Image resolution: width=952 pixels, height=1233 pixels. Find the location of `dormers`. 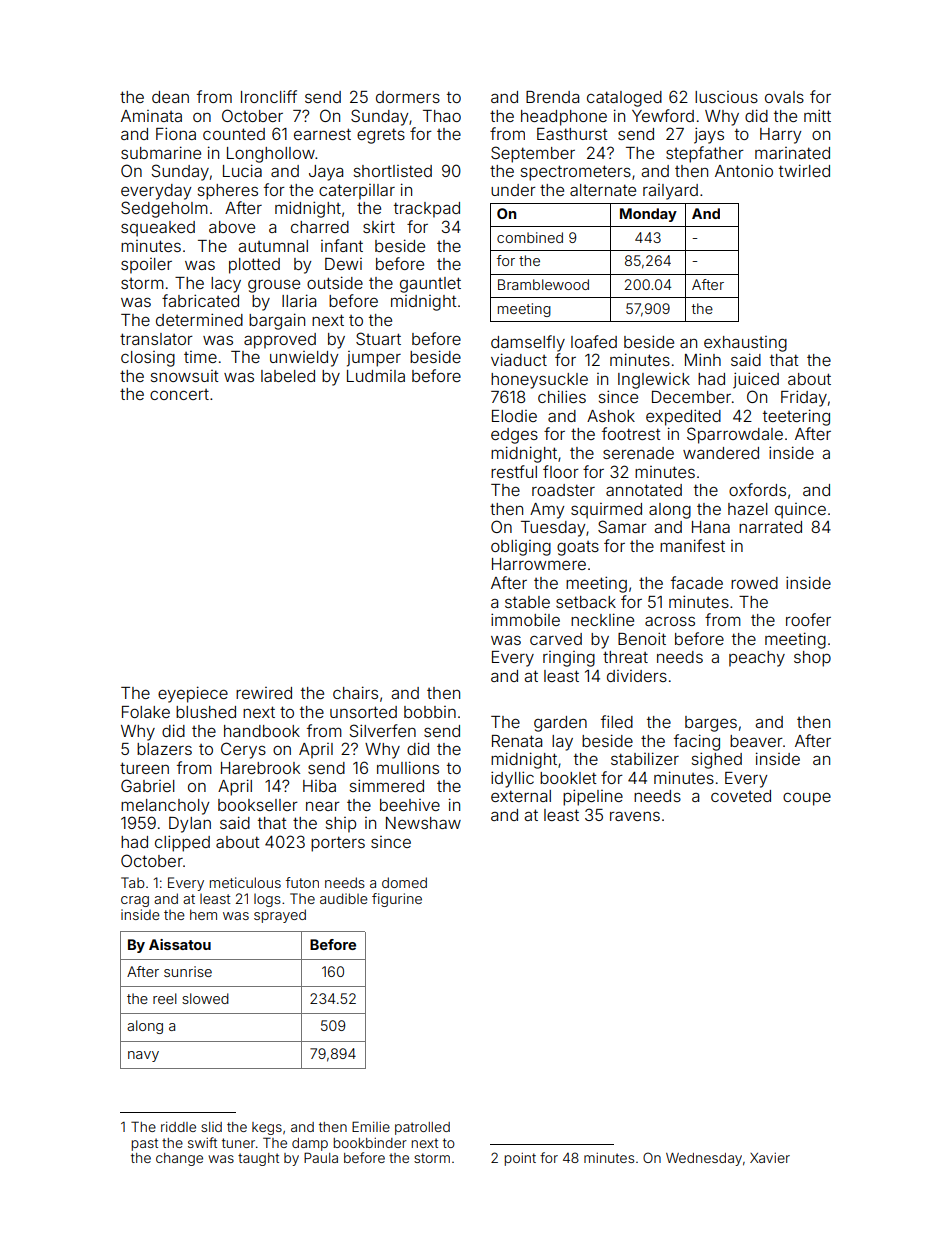

dormers is located at coordinates (408, 97).
